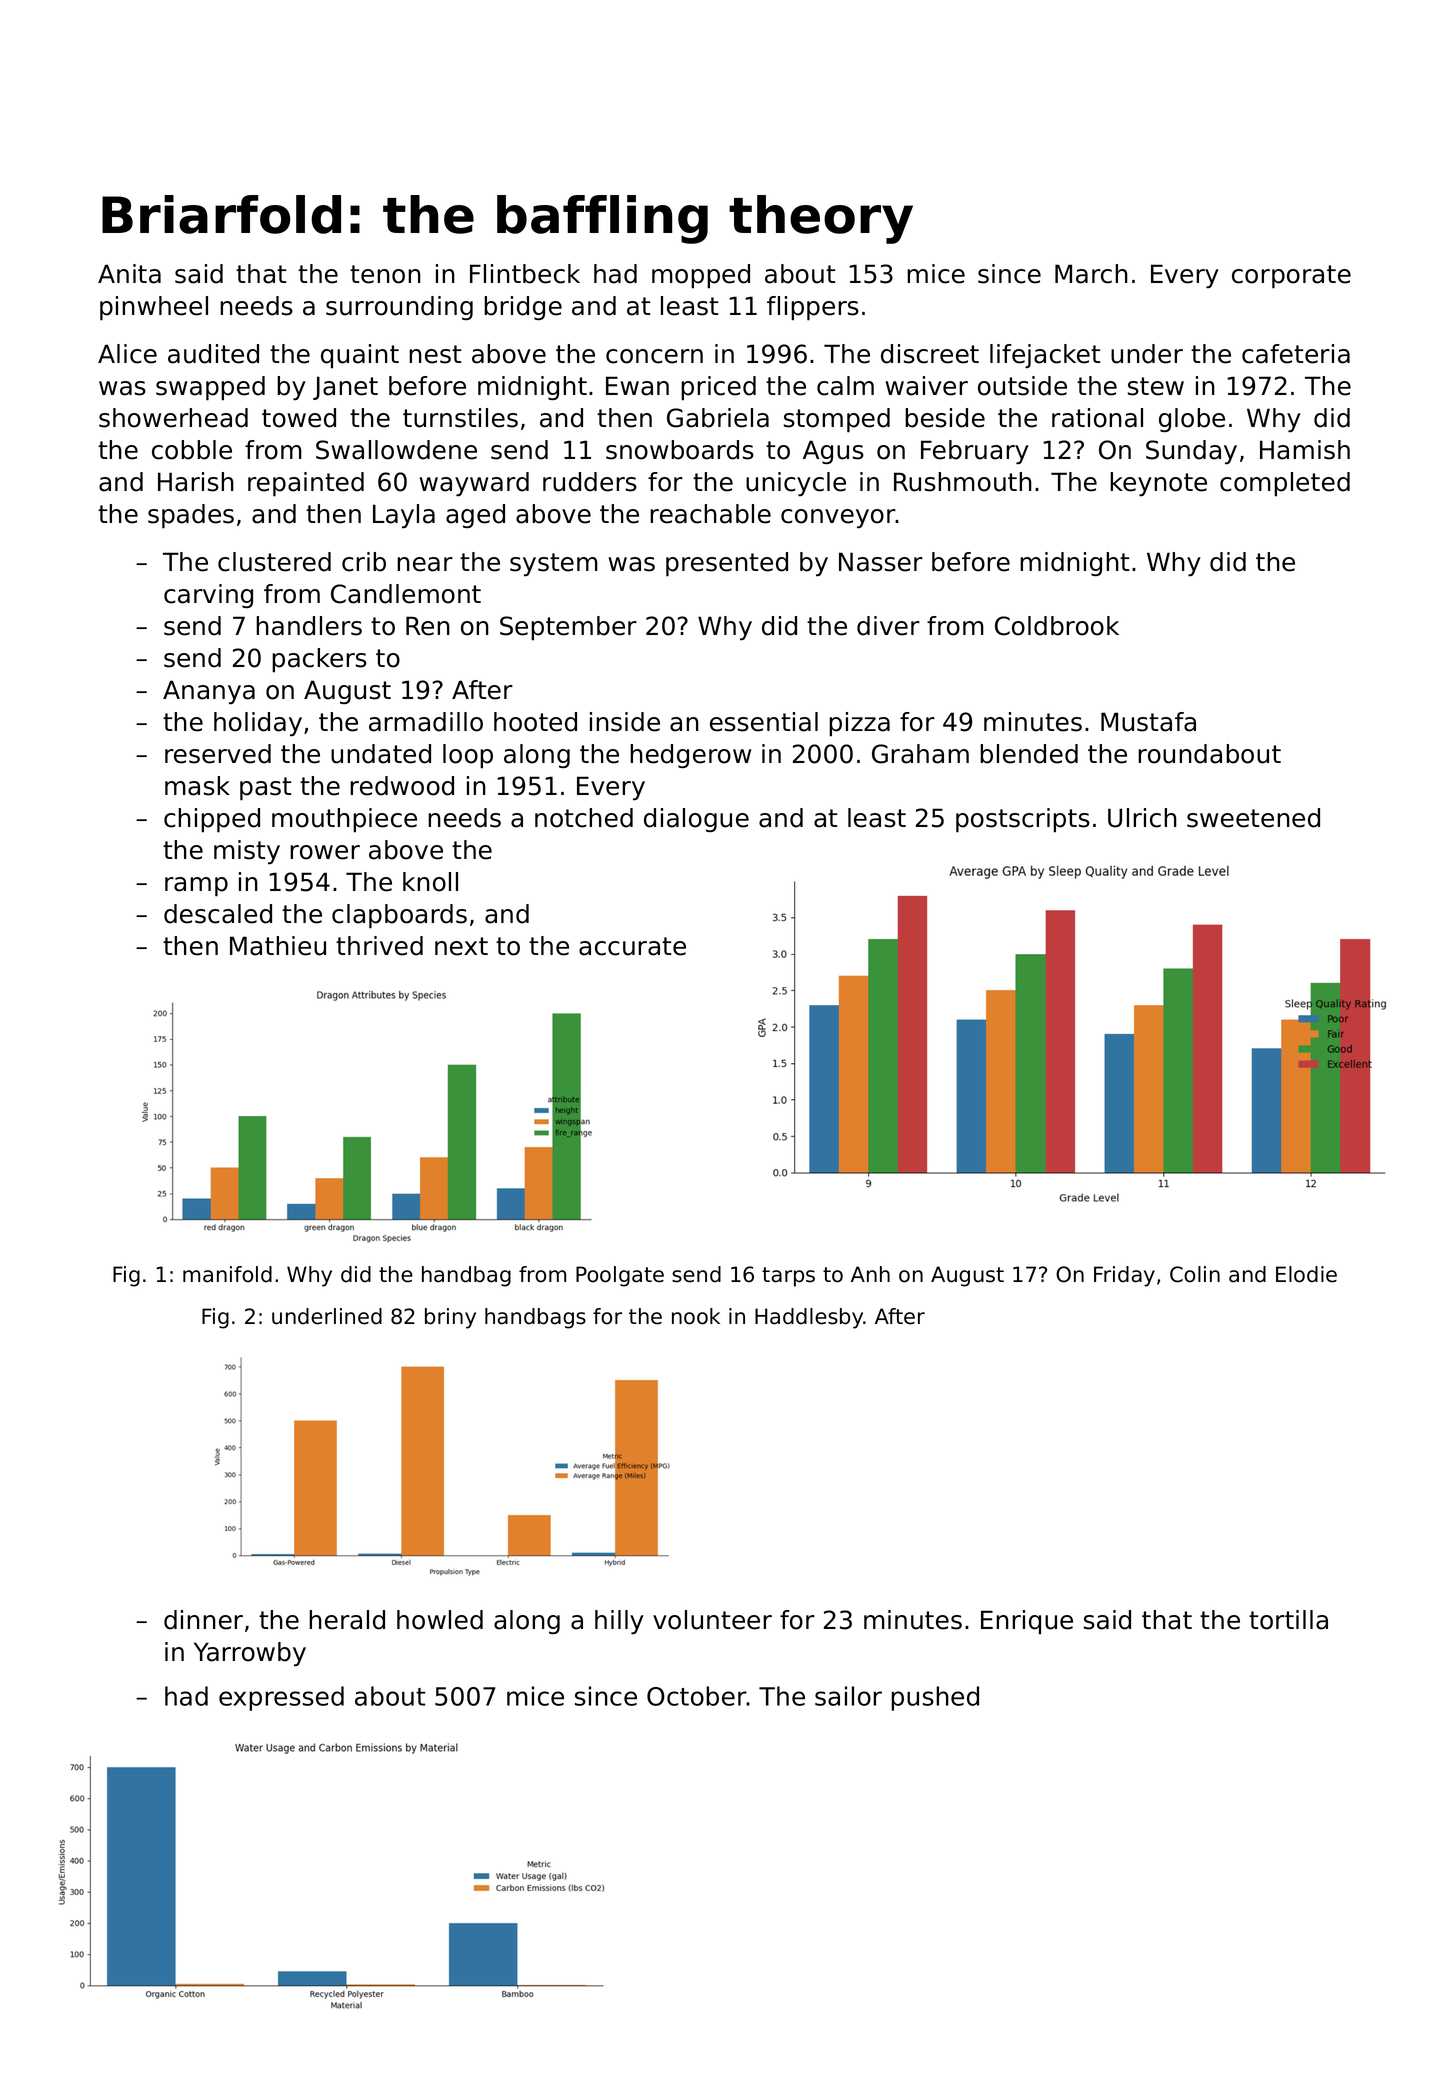  What do you see at coordinates (379, 946) in the screenshot?
I see `thrived` at bounding box center [379, 946].
